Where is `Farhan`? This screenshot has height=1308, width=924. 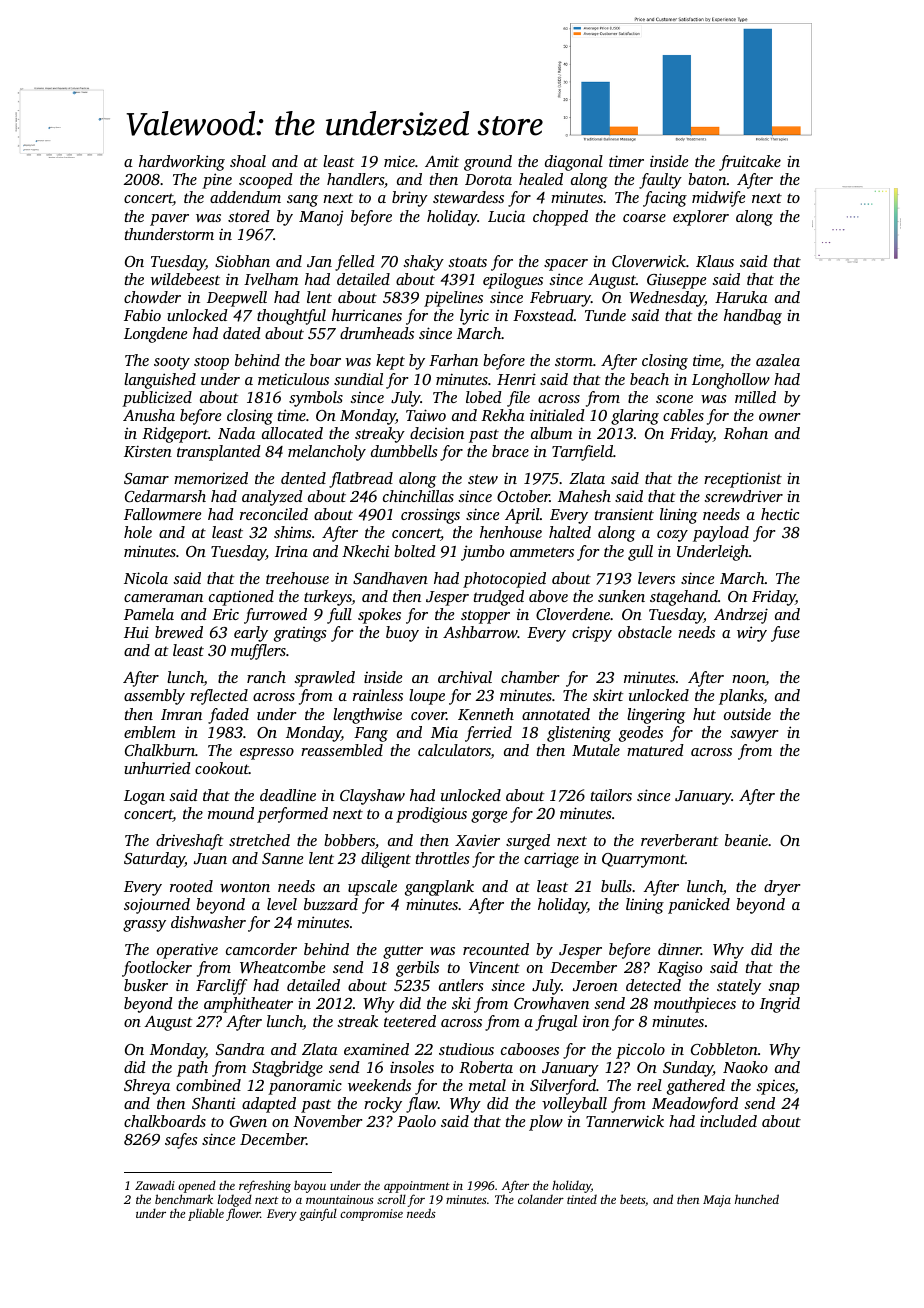 Farhan is located at coordinates (453, 360).
